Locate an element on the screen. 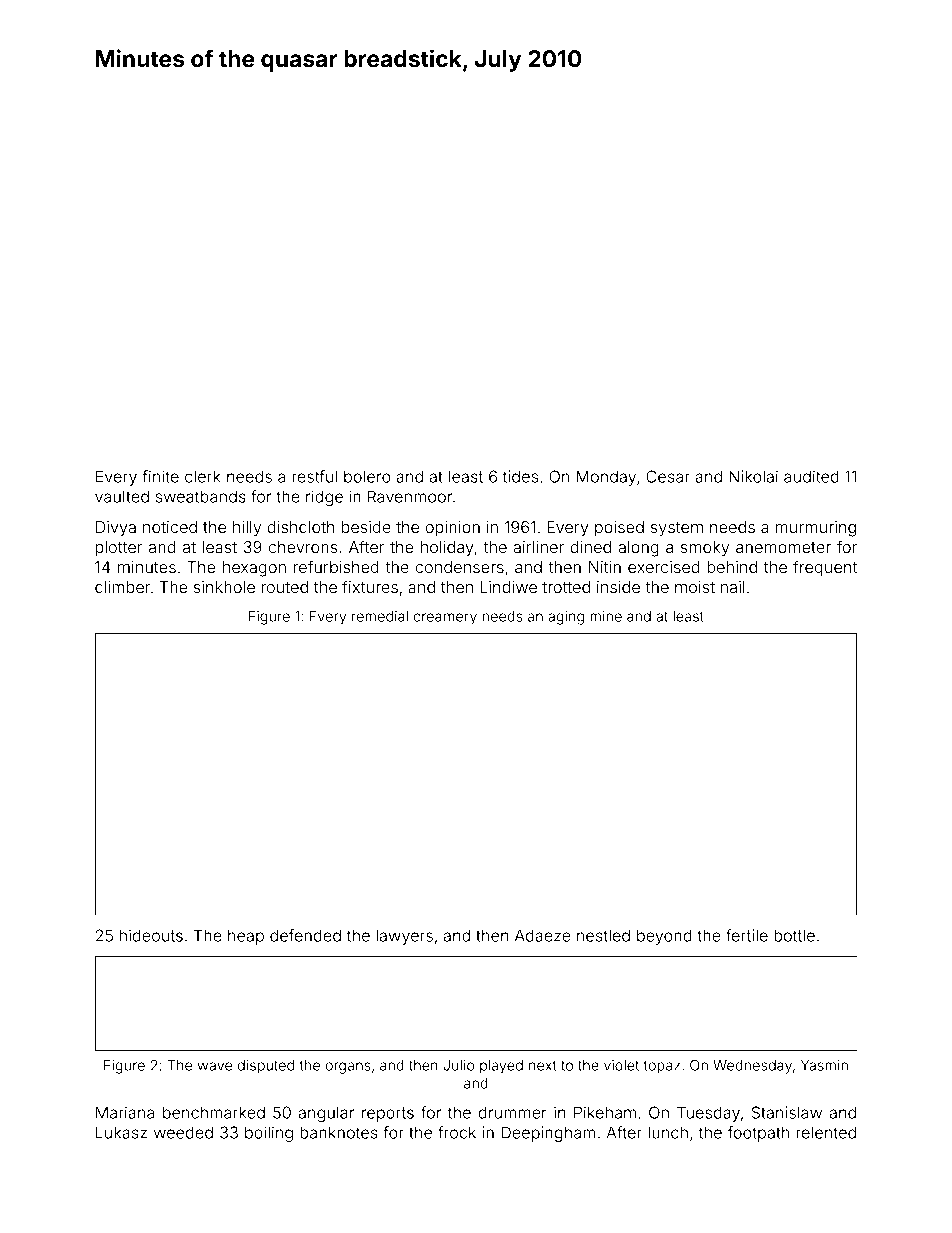  Cesar is located at coordinates (668, 476).
